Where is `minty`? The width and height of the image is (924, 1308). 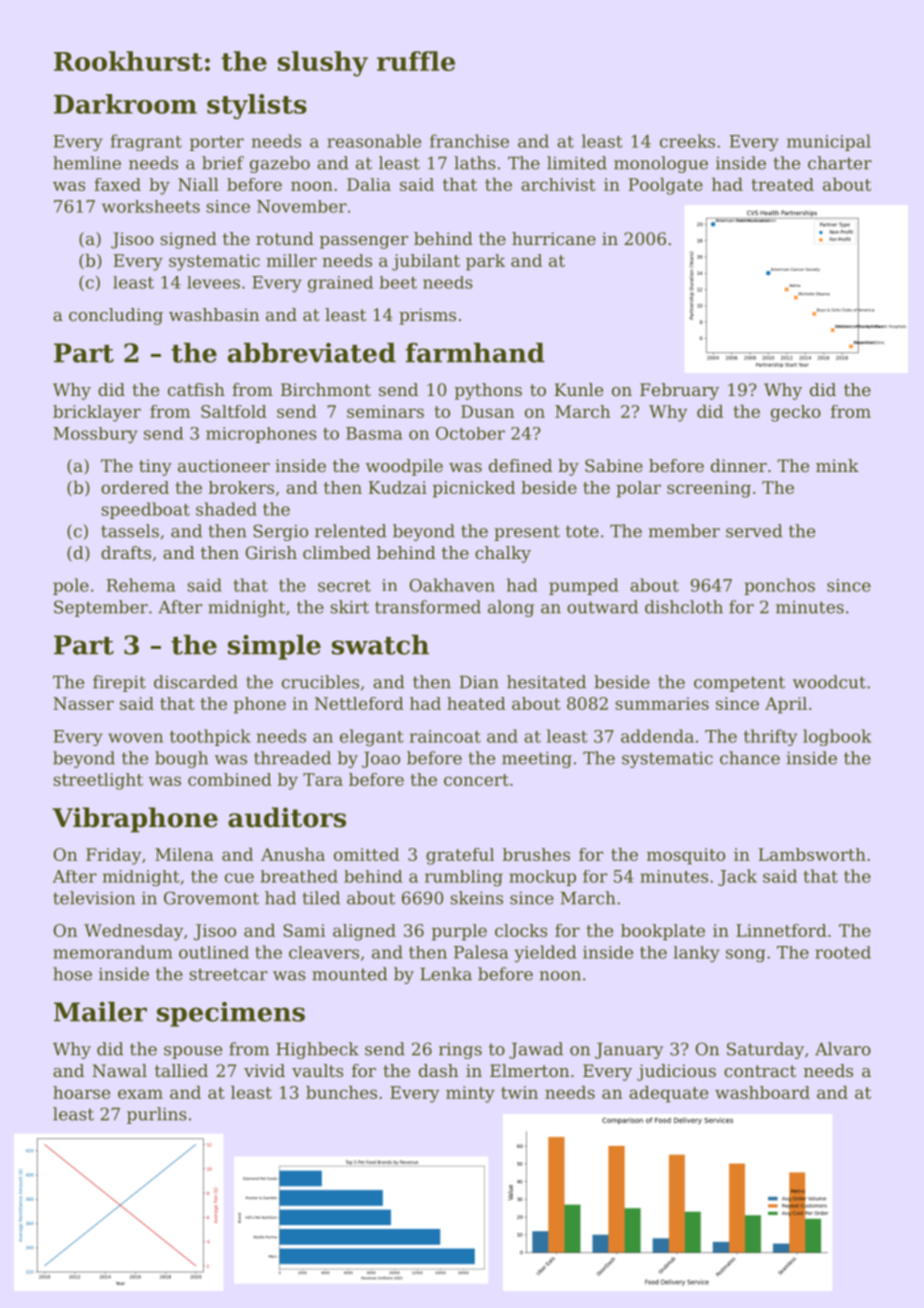 minty is located at coordinates (470, 1094).
